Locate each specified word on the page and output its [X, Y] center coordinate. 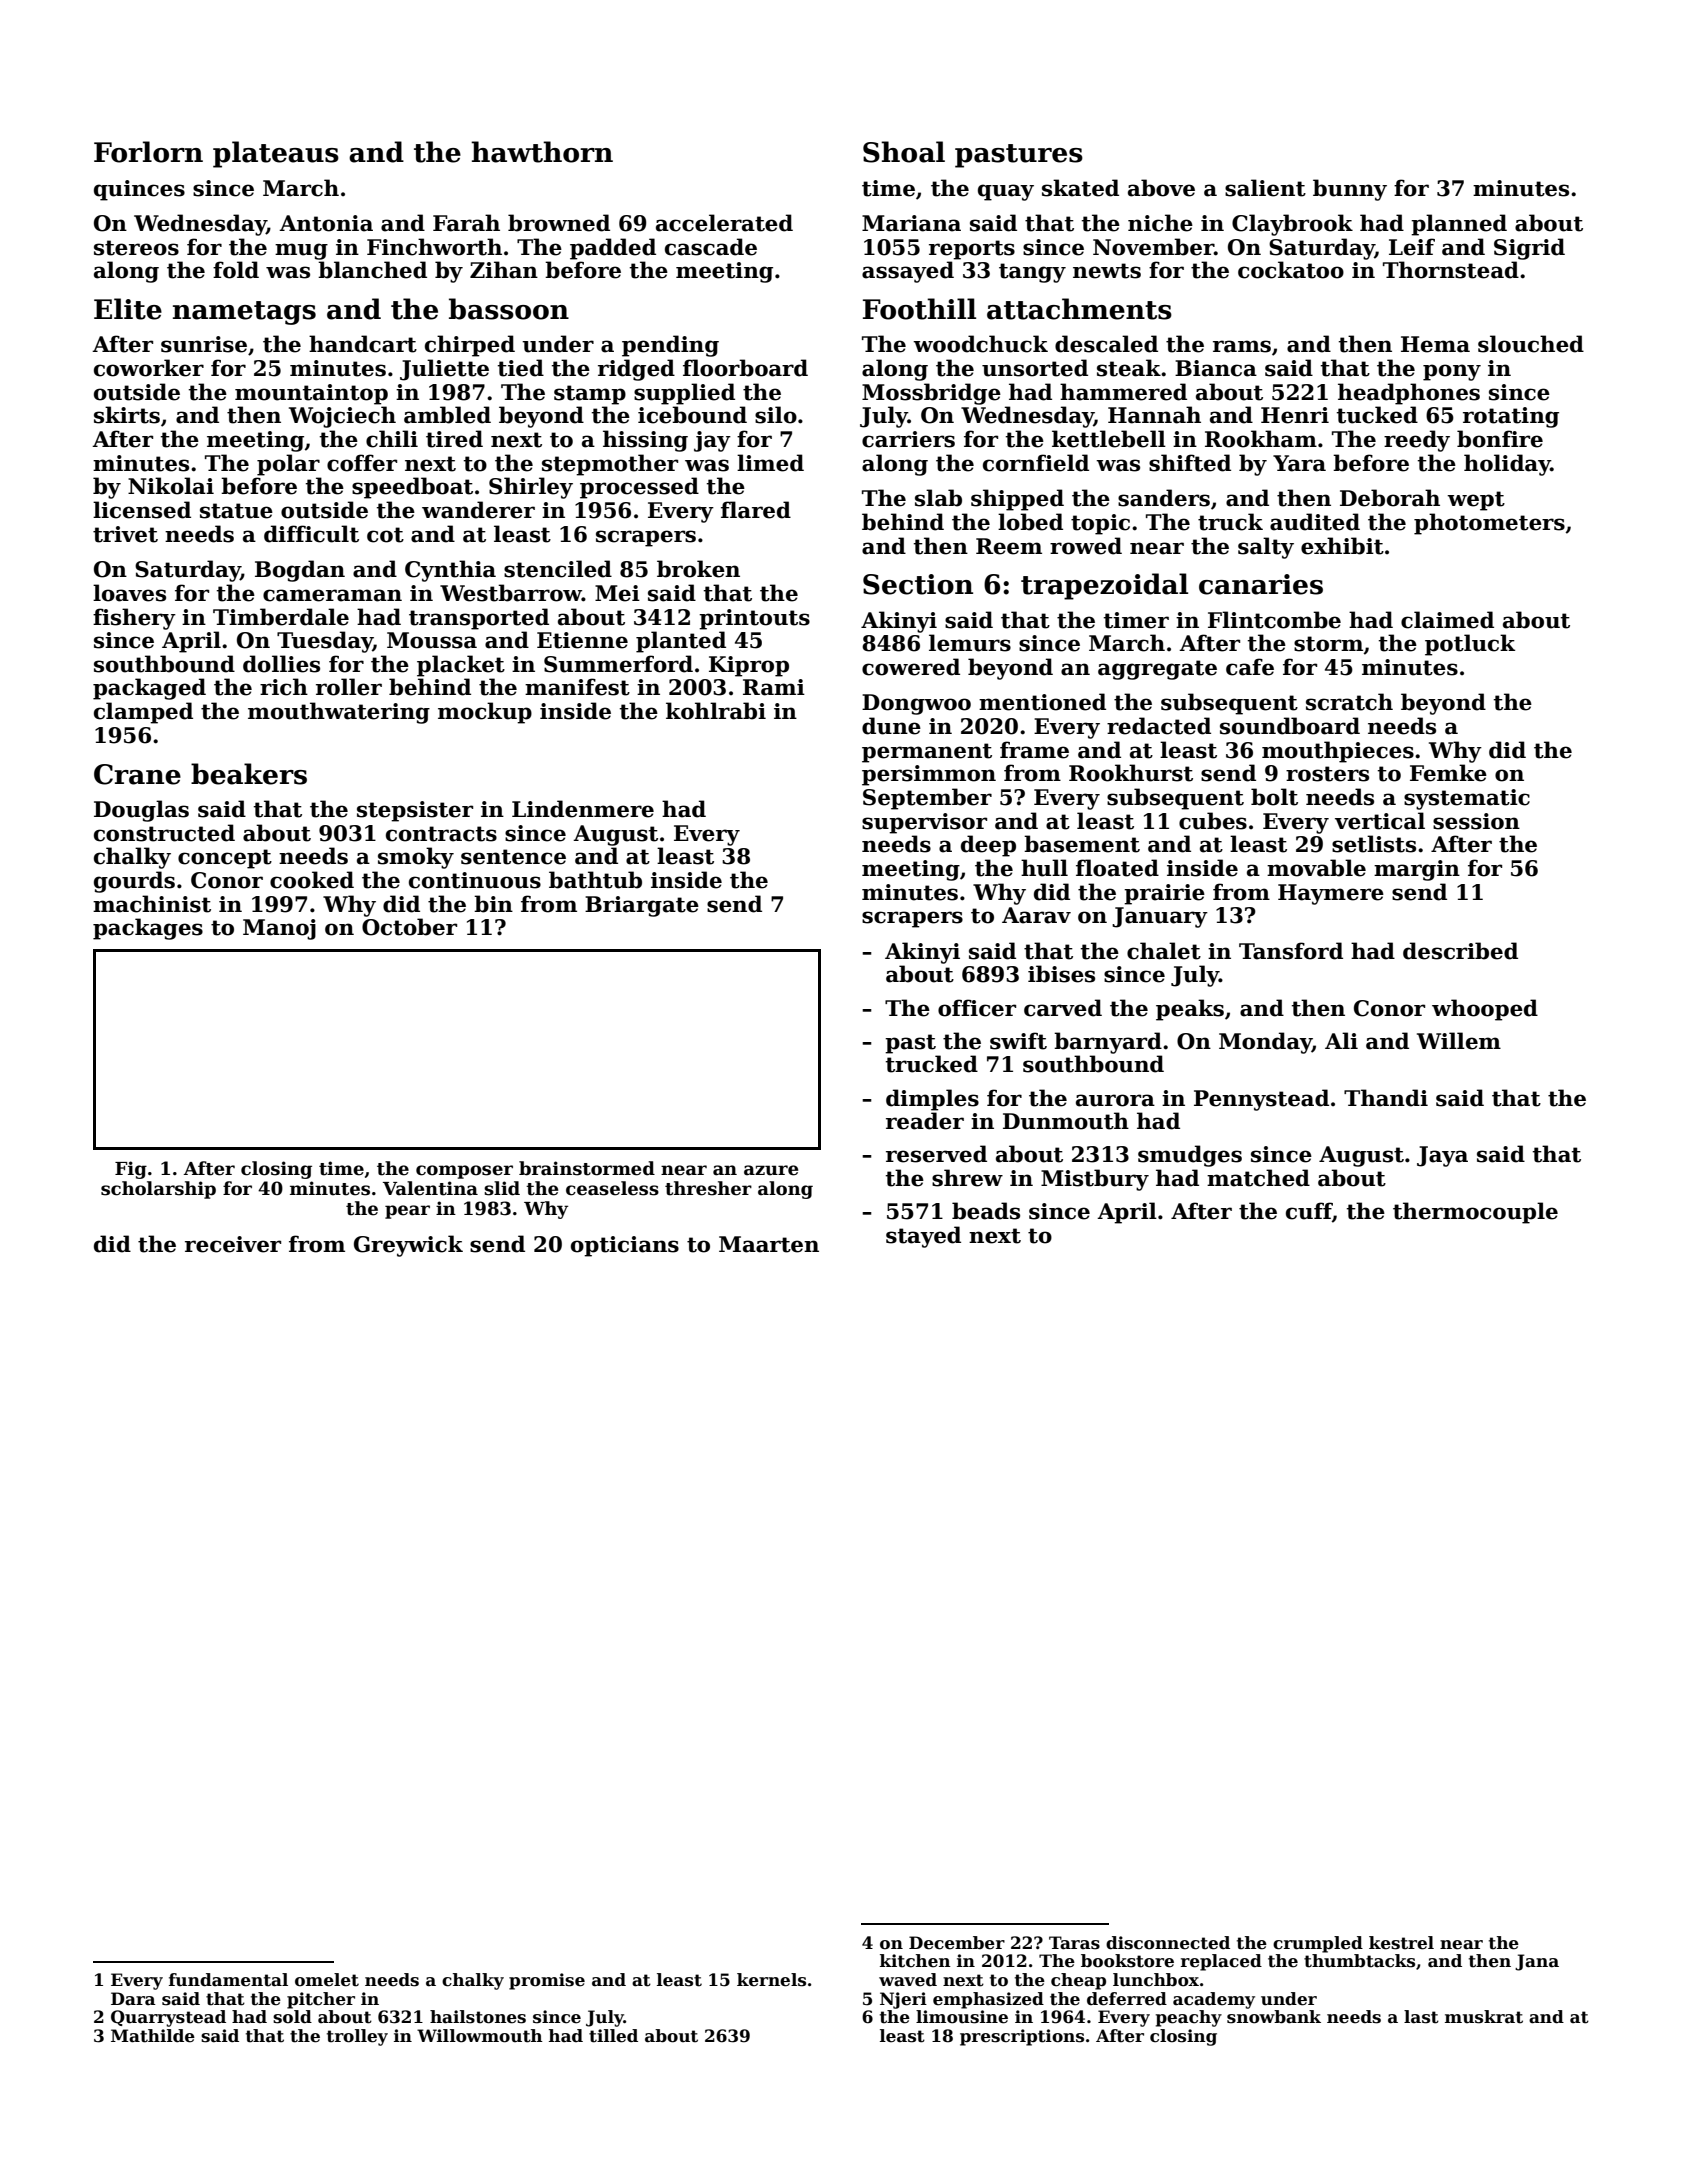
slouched [1531, 344]
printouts [754, 619]
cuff [1309, 1212]
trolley [357, 2037]
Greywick [408, 1246]
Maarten [769, 1244]
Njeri [903, 2000]
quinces [139, 190]
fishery [134, 619]
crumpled [1318, 1944]
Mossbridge [931, 394]
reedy [1417, 441]
